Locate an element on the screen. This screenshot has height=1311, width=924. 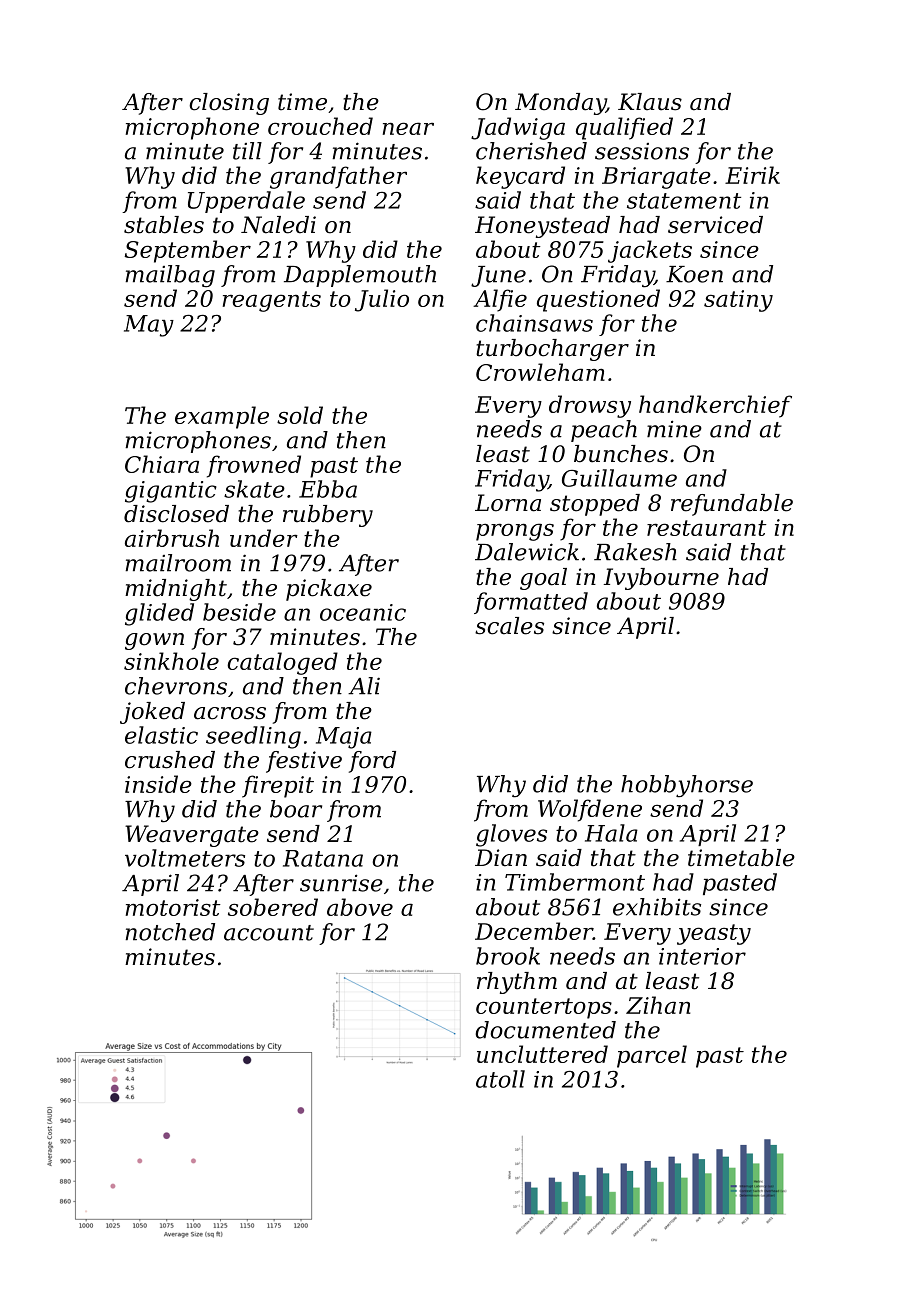
ford is located at coordinates (372, 762).
